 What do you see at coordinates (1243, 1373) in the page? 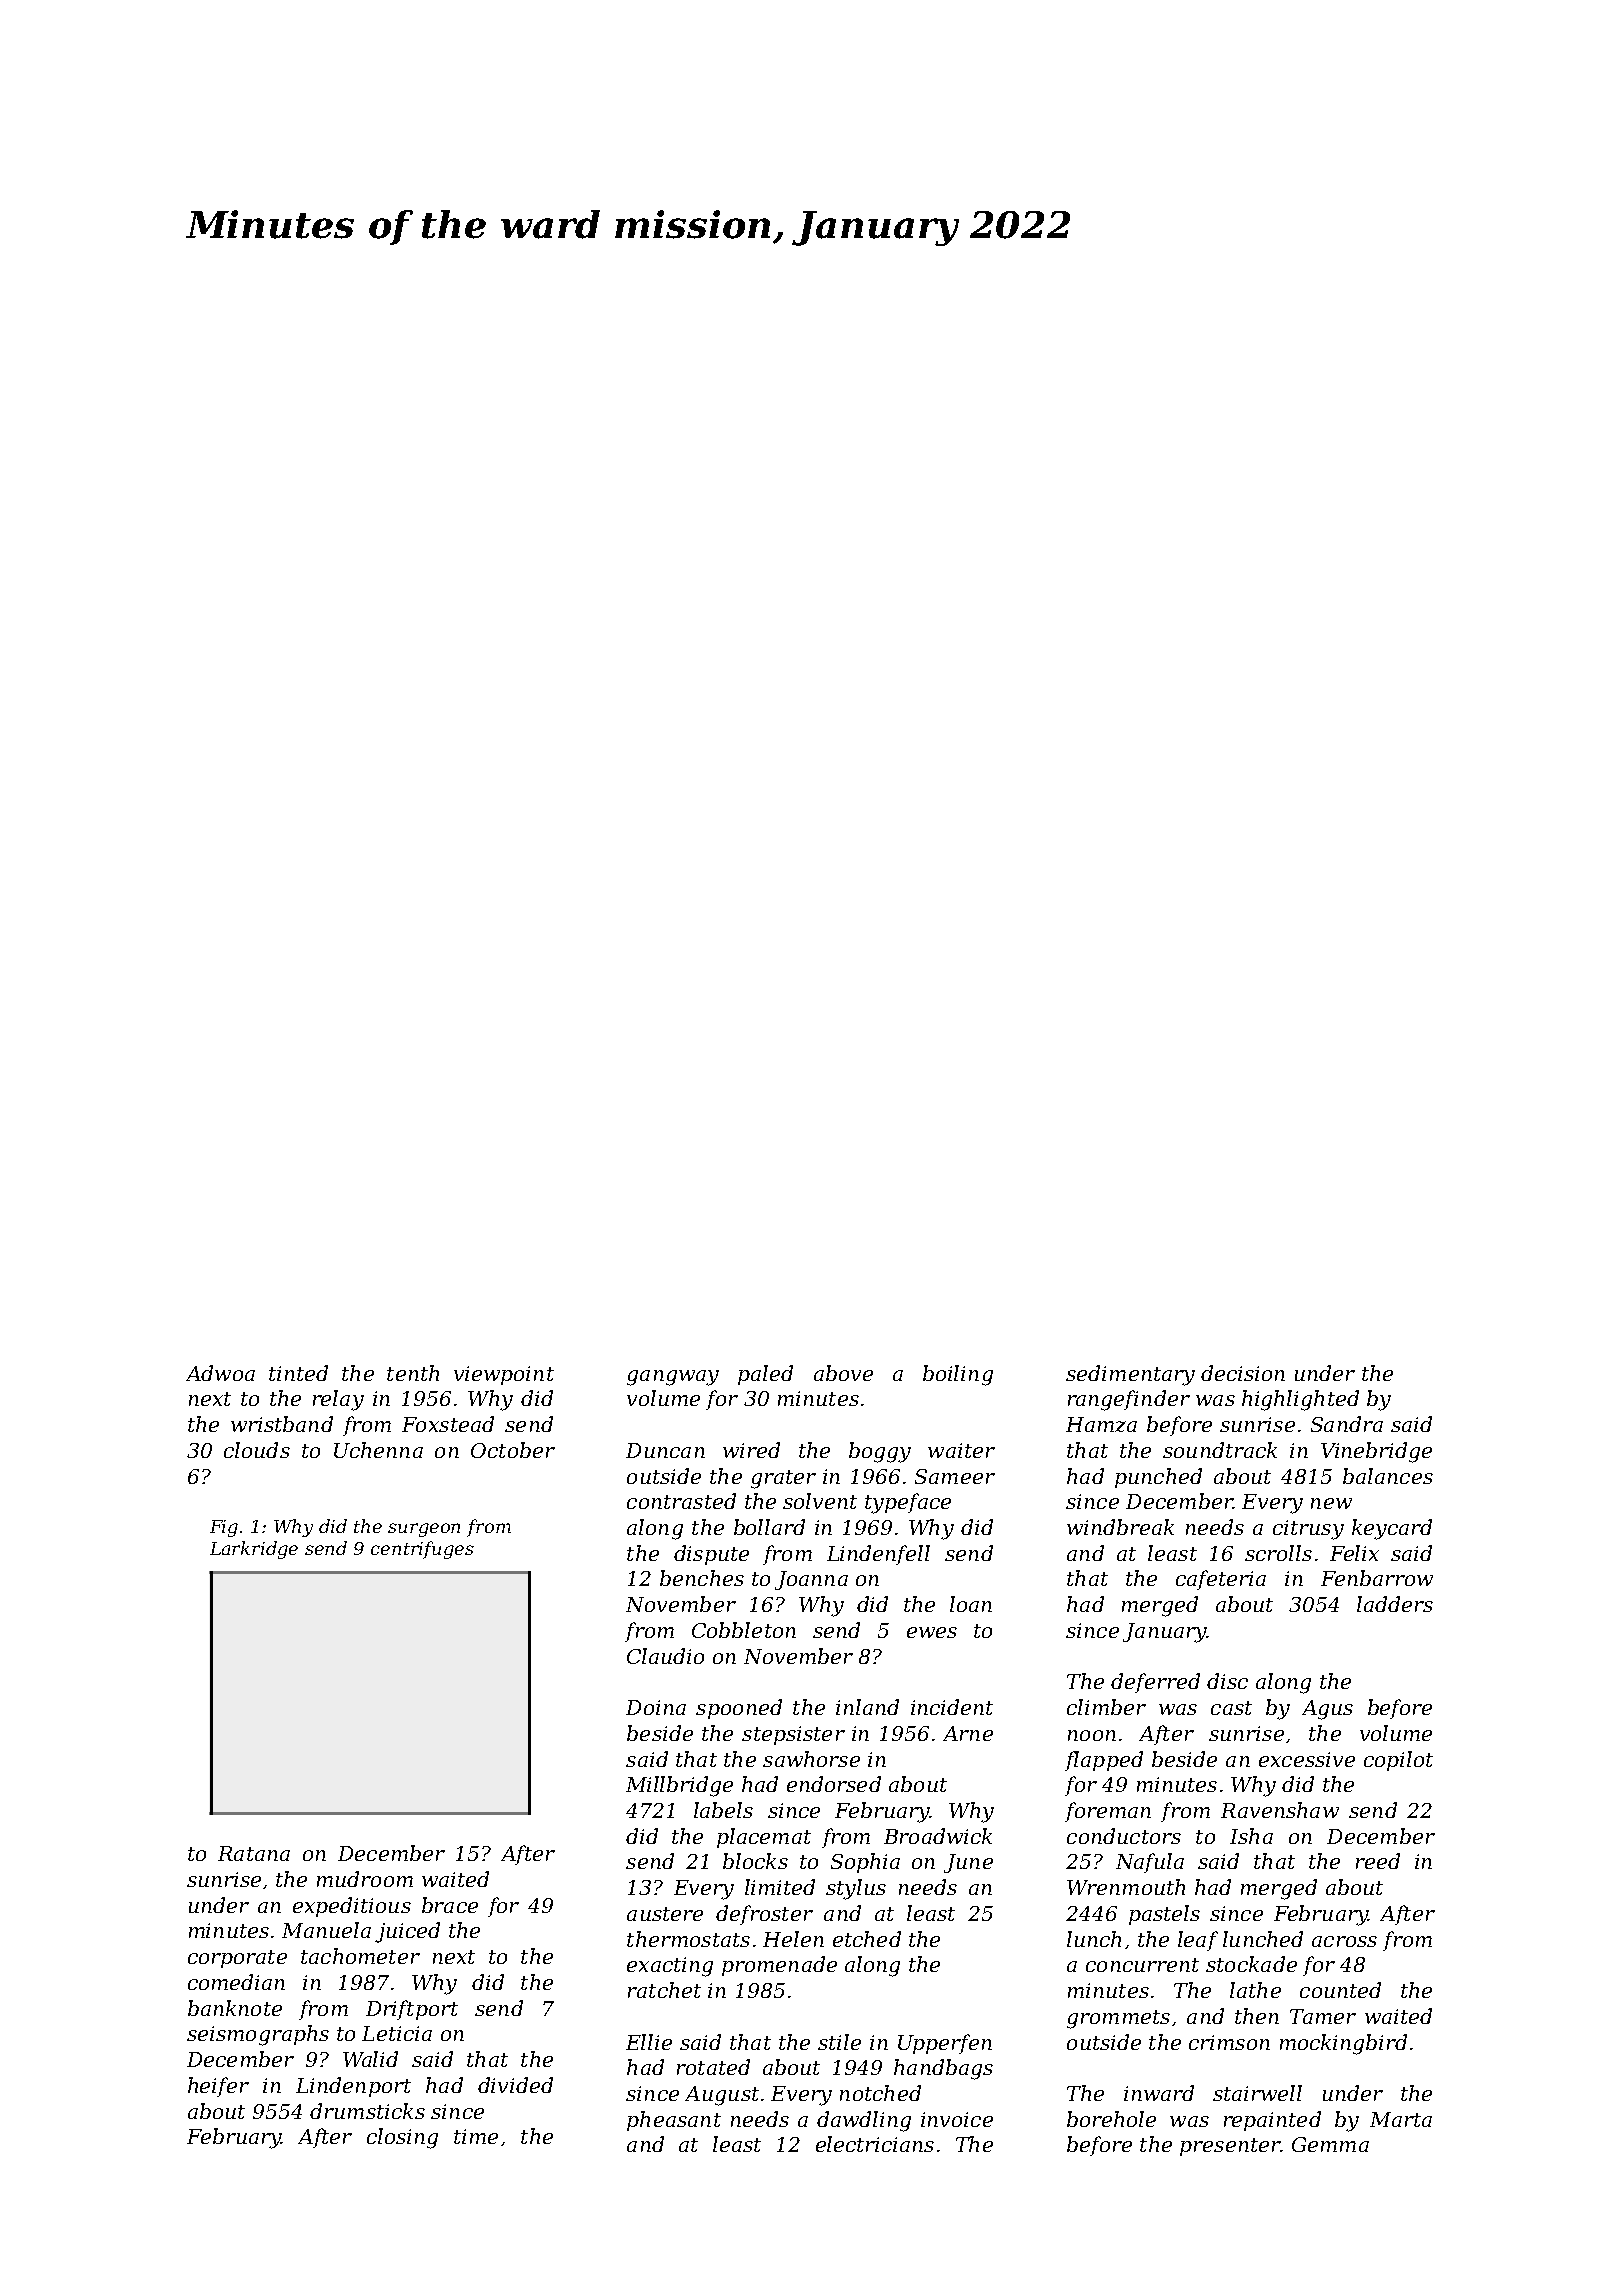
I see `decision` at bounding box center [1243, 1373].
